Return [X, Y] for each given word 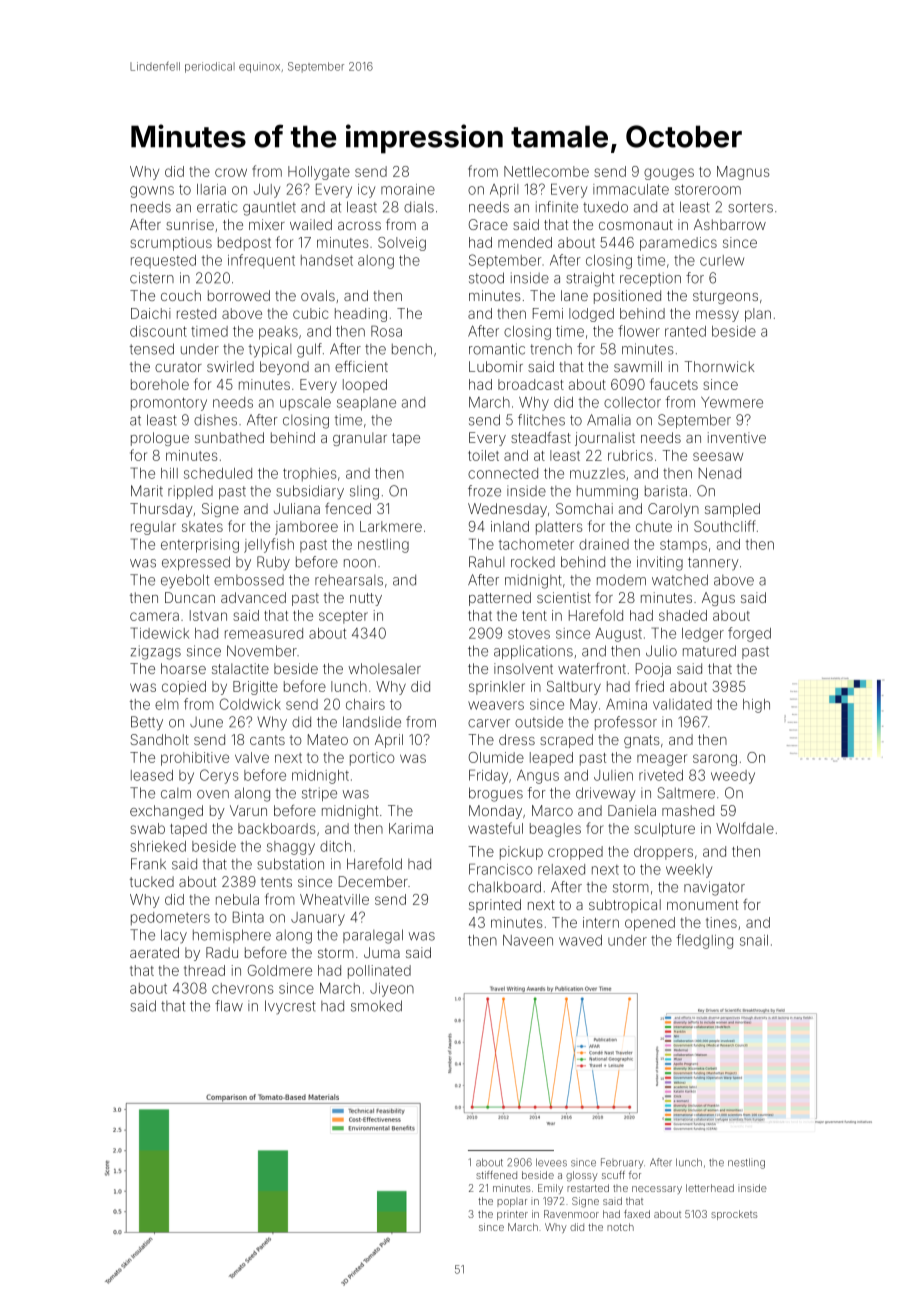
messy [717, 316]
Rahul [486, 562]
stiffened [496, 1175]
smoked [376, 1006]
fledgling [705, 941]
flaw [229, 1006]
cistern [152, 278]
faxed [637, 1214]
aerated [154, 952]
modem [621, 580]
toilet [483, 455]
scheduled [218, 473]
